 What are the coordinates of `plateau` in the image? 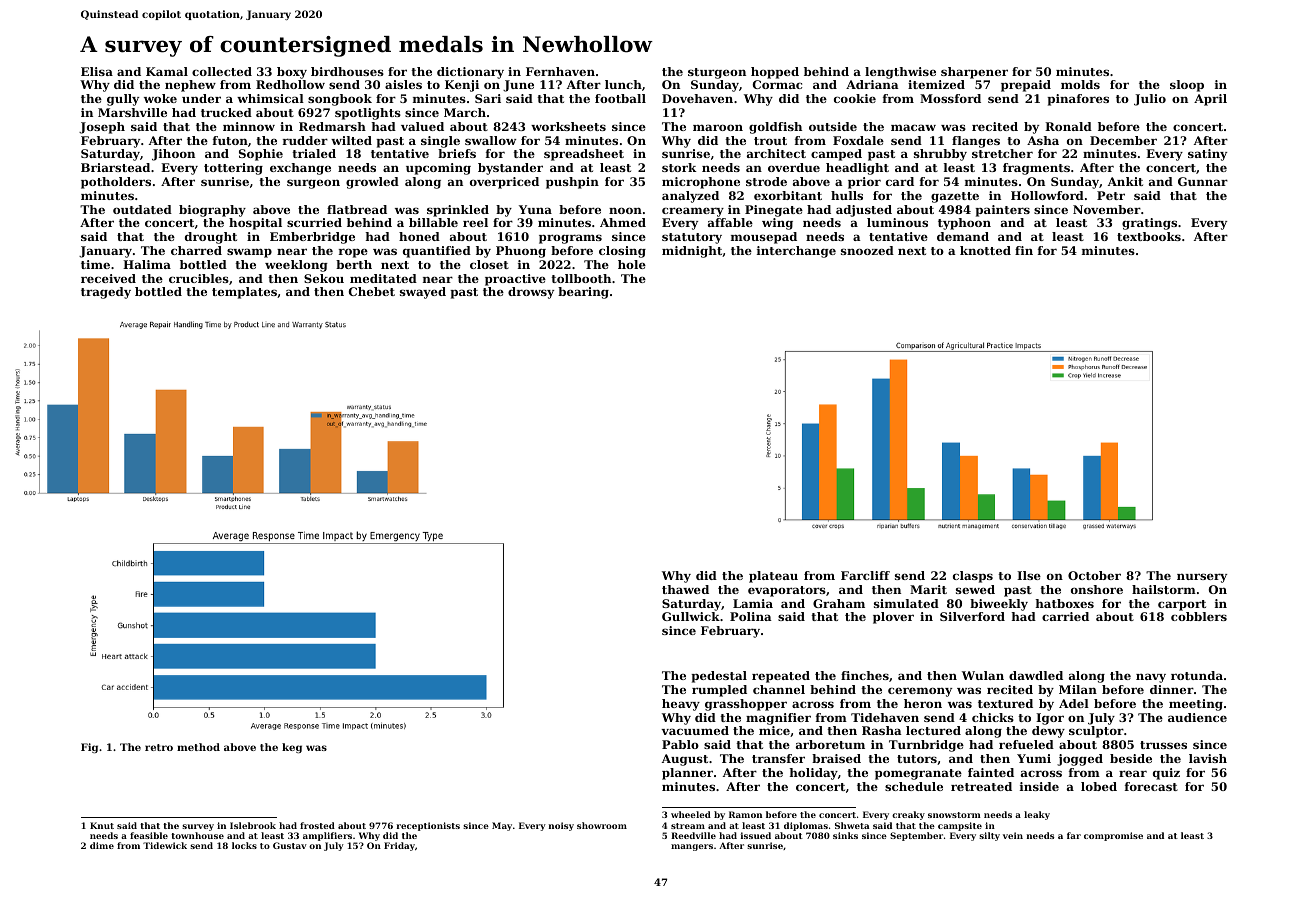 It's located at (773, 577).
